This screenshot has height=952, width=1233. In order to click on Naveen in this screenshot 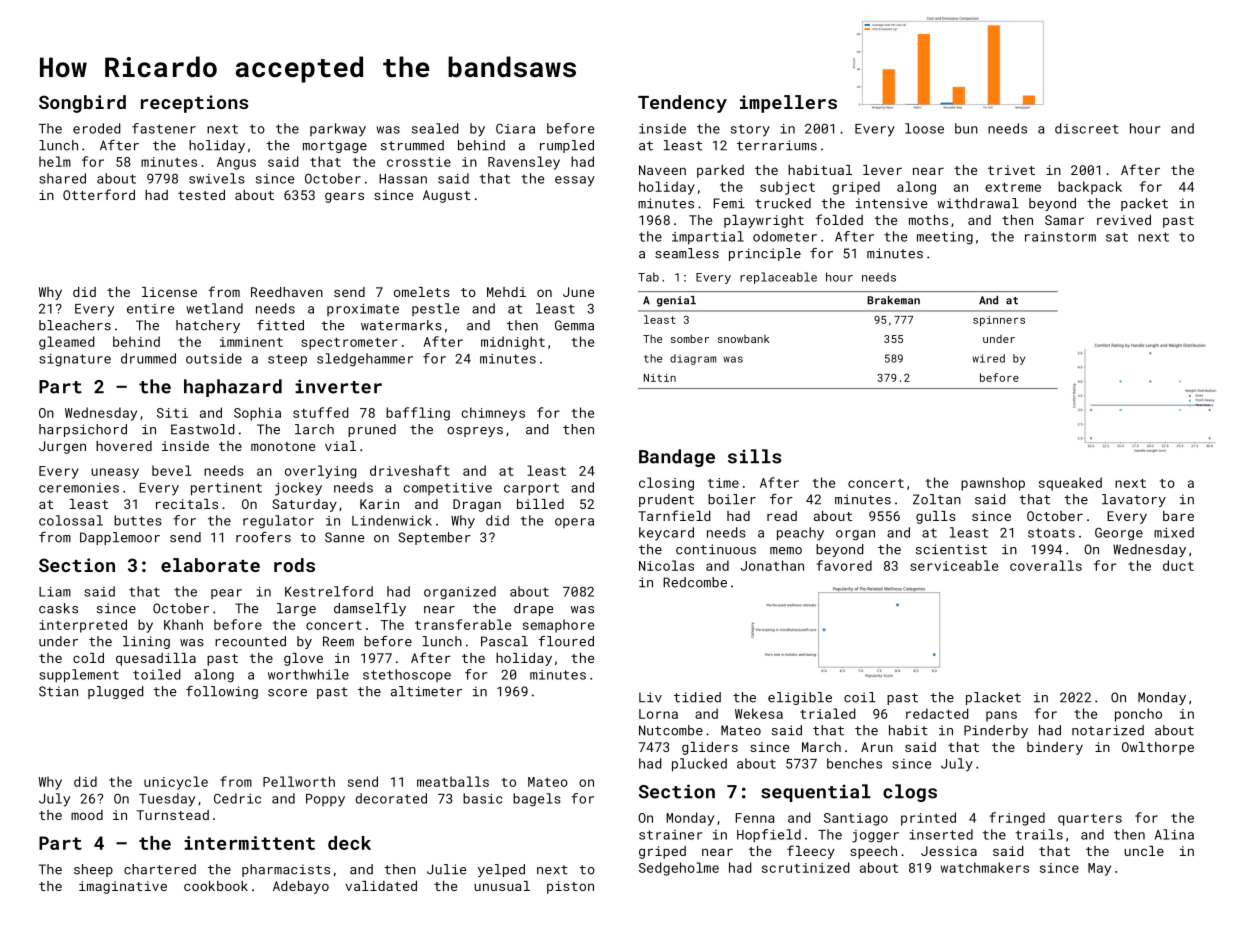, I will do `click(662, 170)`.
